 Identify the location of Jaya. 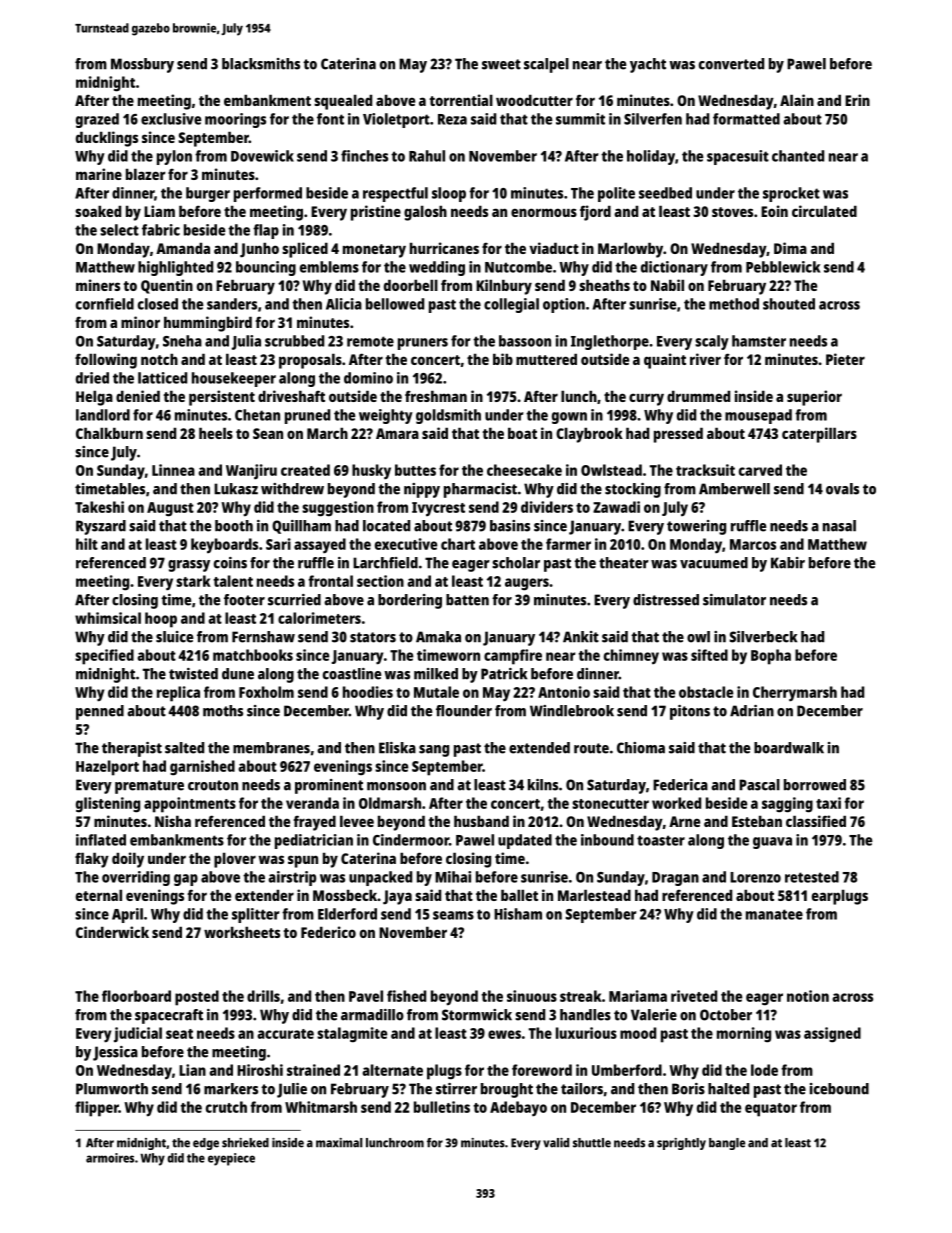
(397, 897).
